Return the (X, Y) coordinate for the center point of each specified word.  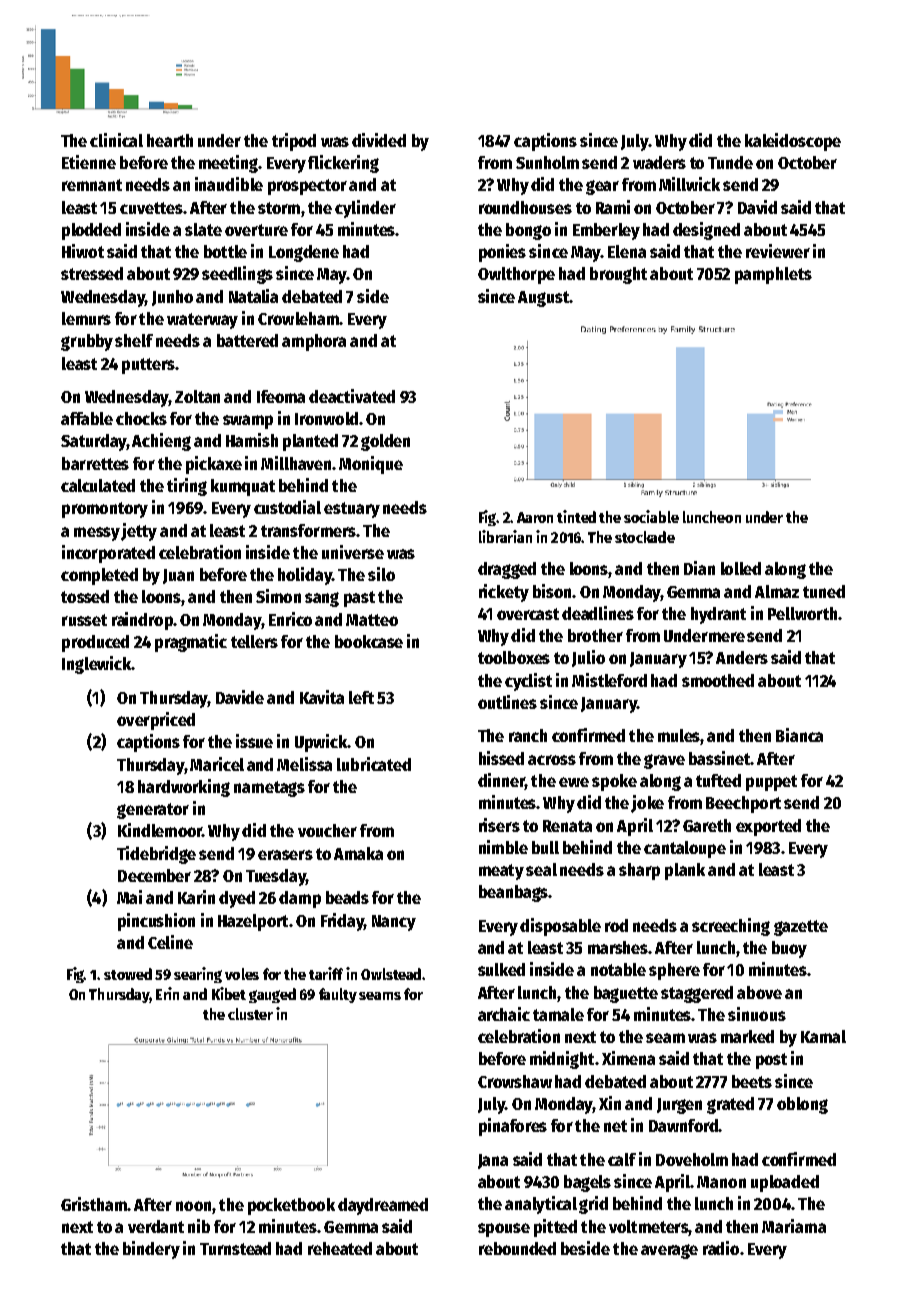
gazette (801, 928)
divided (379, 140)
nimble (503, 847)
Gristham (94, 1204)
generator (153, 811)
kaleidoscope (793, 142)
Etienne (89, 162)
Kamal (823, 1036)
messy (97, 534)
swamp (248, 422)
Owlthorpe (516, 275)
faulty (338, 995)
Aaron (535, 517)
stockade (645, 537)
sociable (651, 516)
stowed (128, 974)
